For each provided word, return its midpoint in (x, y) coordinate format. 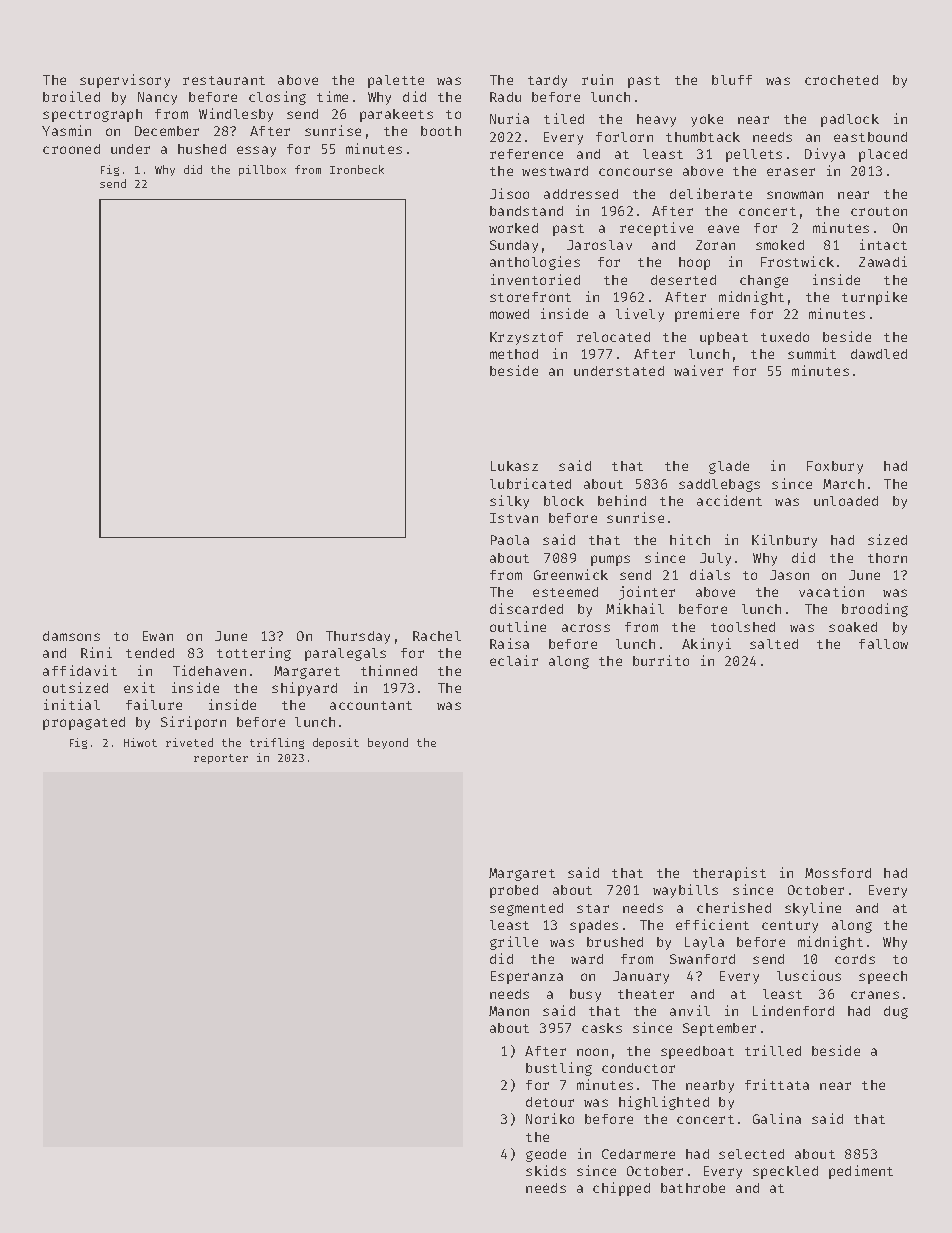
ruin (597, 79)
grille (514, 943)
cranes (875, 995)
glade (729, 467)
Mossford (838, 873)
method (514, 354)
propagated (84, 723)
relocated (613, 337)
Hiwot (140, 742)
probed (514, 891)
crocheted (841, 80)
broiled (71, 96)
